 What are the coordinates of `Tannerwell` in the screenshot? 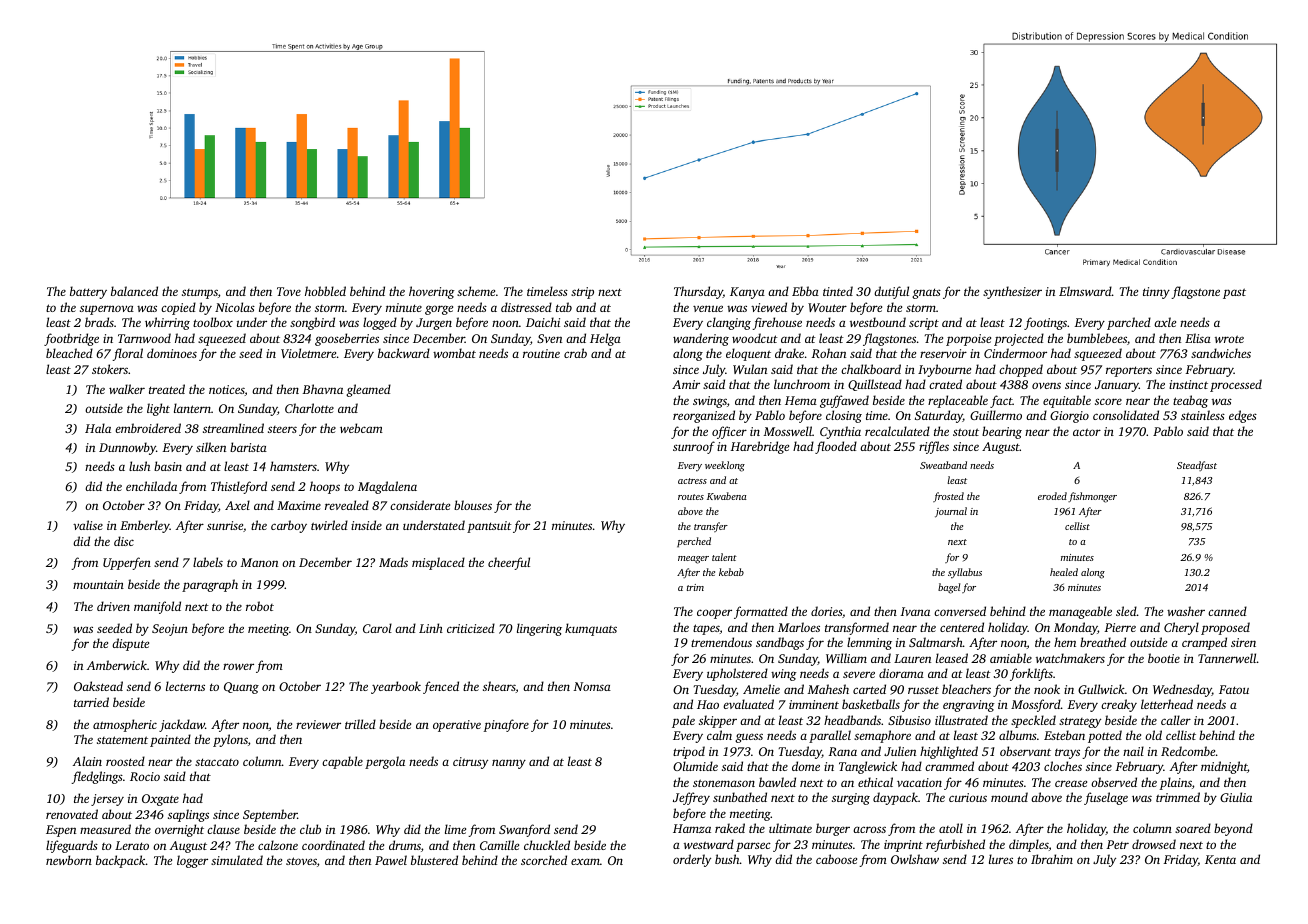 It's located at (1227, 658).
